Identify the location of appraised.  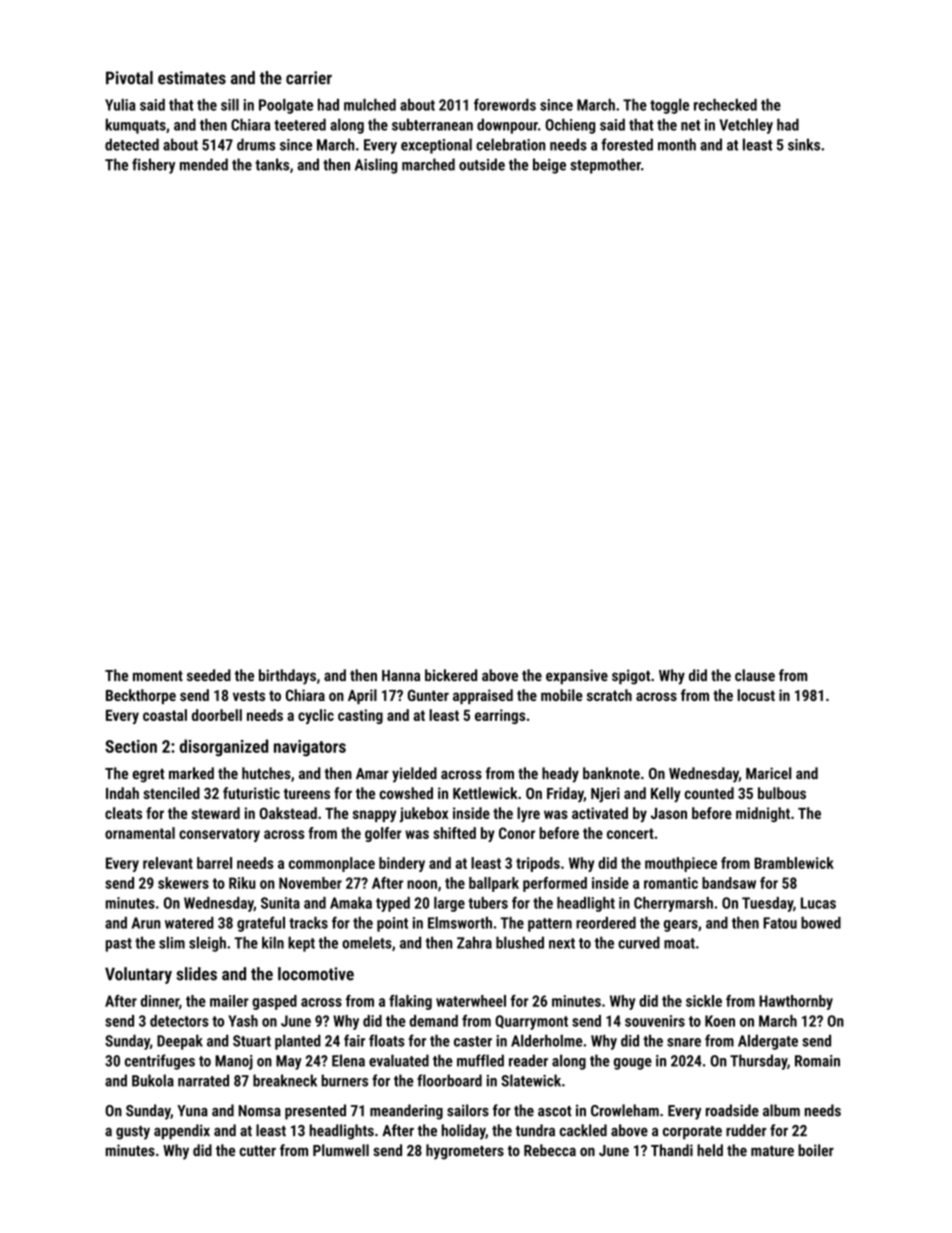
(483, 696).
